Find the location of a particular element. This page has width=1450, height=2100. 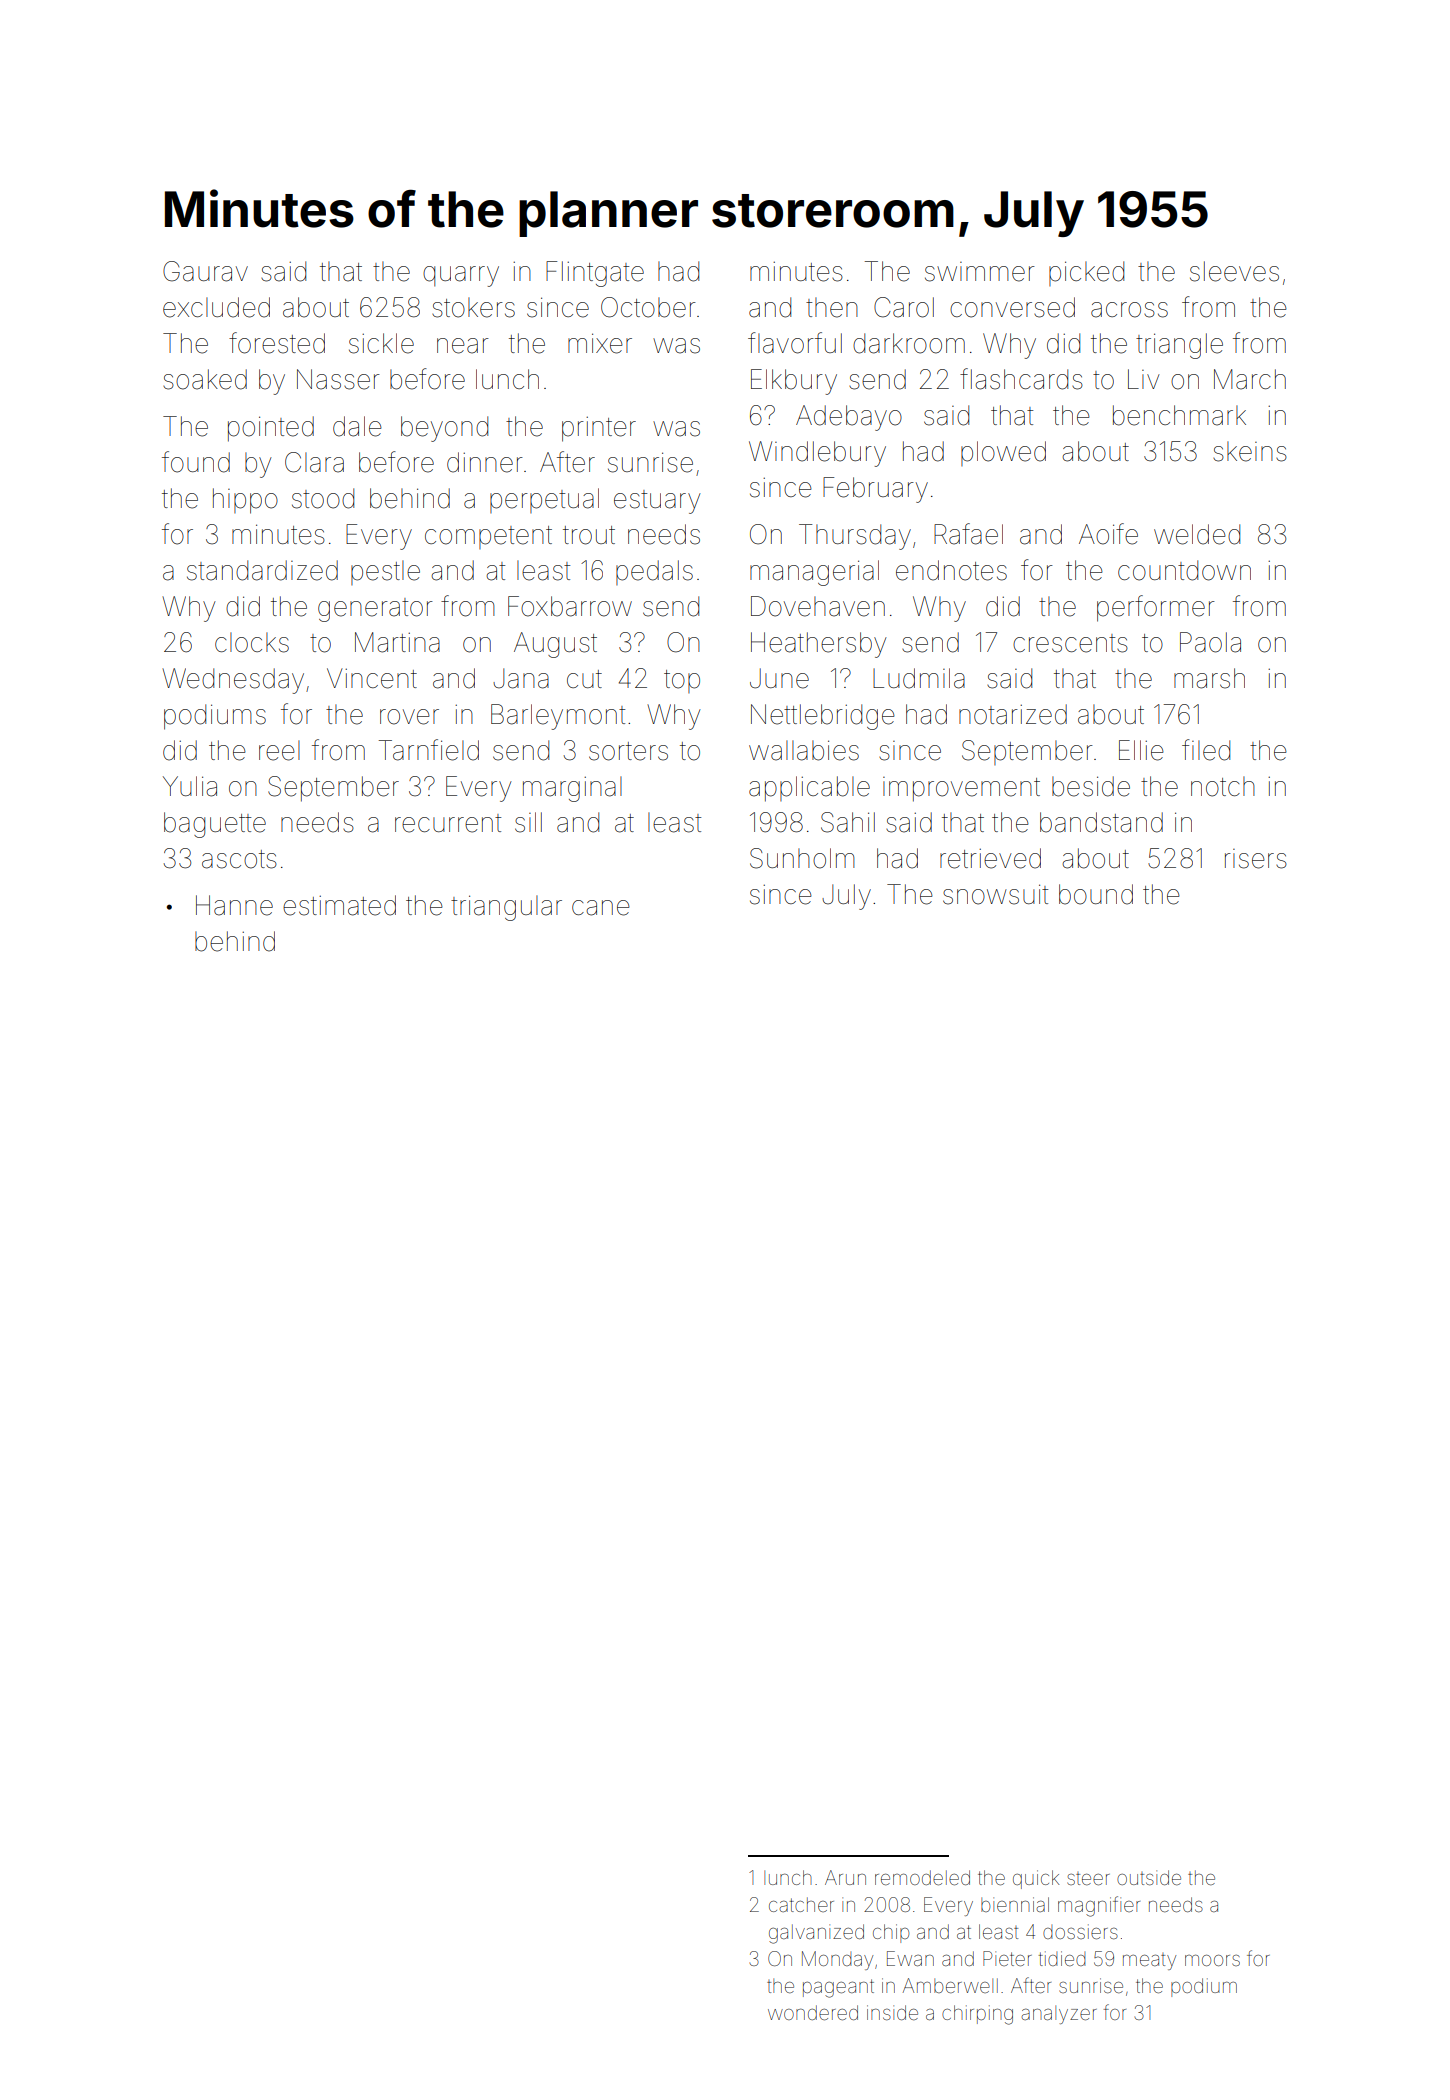

Dovehaven is located at coordinates (818, 606).
